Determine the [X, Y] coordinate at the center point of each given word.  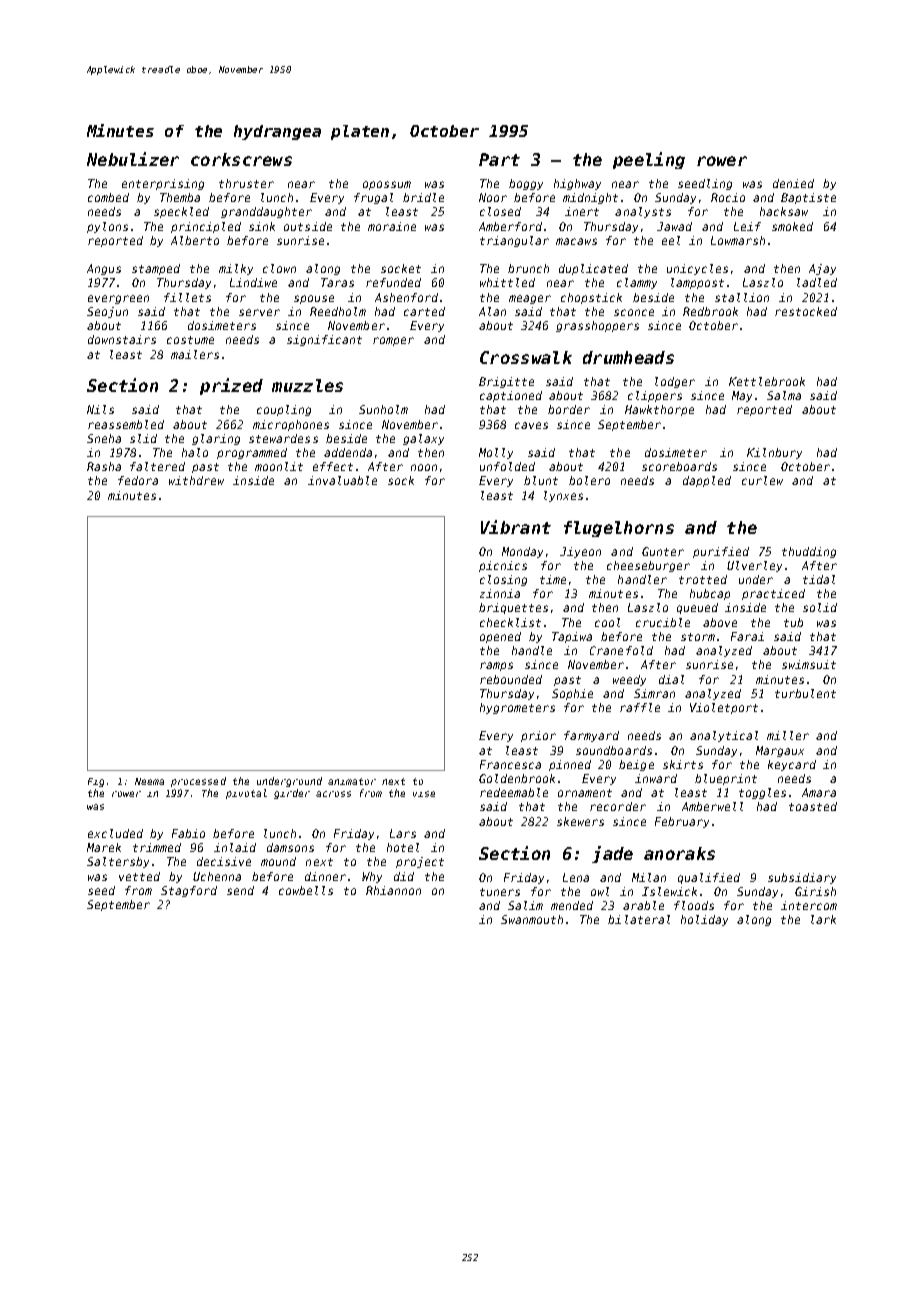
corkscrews [241, 159]
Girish [815, 891]
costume [190, 340]
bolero [589, 480]
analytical [724, 736]
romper [393, 341]
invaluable [342, 480]
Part [499, 159]
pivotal [246, 794]
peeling [649, 160]
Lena [576, 877]
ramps [496, 666]
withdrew [196, 480]
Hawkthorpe [659, 410]
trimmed [157, 847]
